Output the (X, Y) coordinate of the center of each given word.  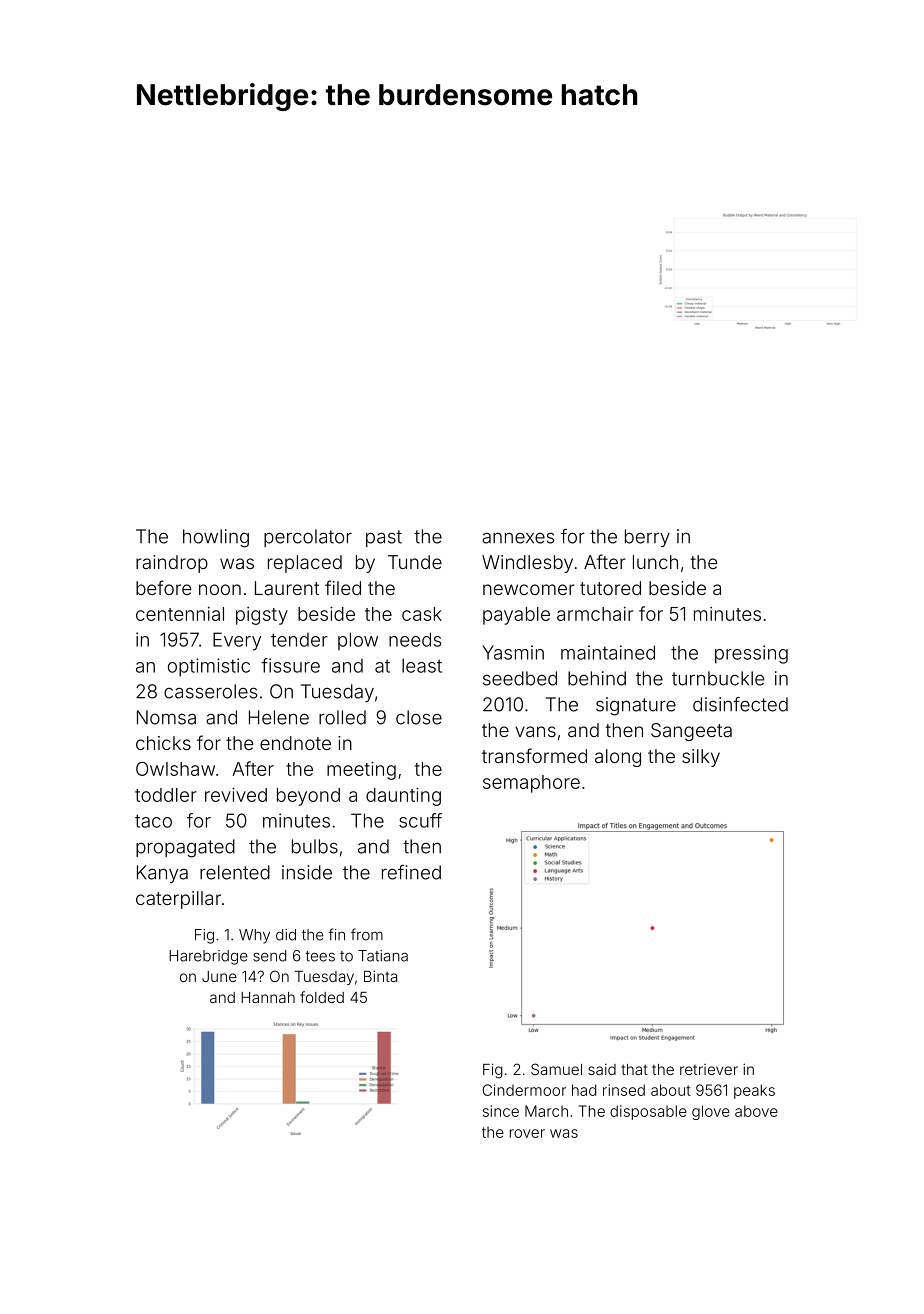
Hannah (268, 997)
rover (527, 1133)
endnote (295, 743)
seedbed (520, 678)
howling (216, 538)
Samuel (556, 1069)
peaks (754, 1091)
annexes (518, 538)
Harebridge (208, 957)
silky (701, 758)
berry (647, 538)
